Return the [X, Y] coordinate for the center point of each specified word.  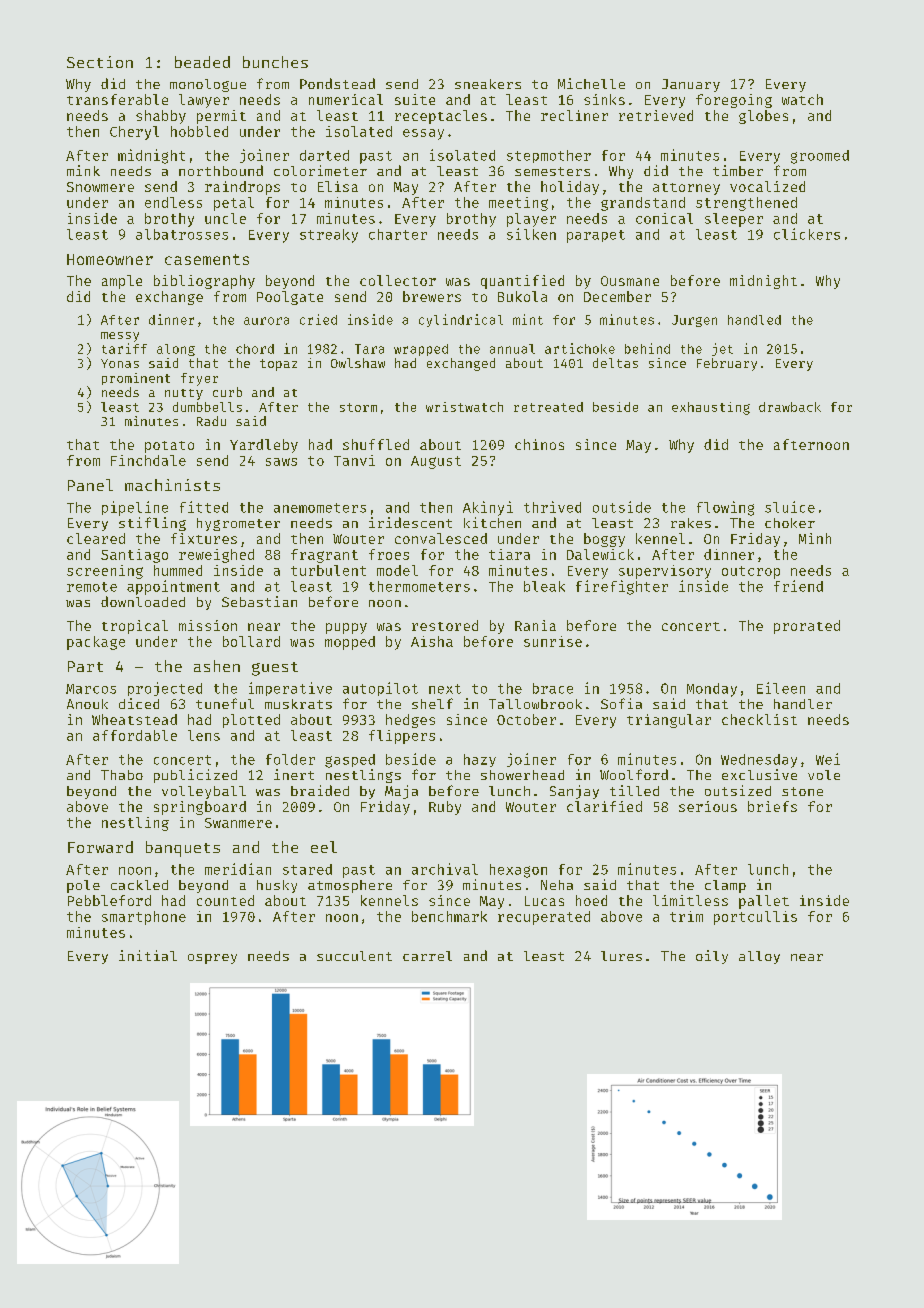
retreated [548, 407]
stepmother [549, 156]
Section [100, 62]
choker [790, 523]
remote [92, 587]
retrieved [656, 115]
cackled [139, 885]
